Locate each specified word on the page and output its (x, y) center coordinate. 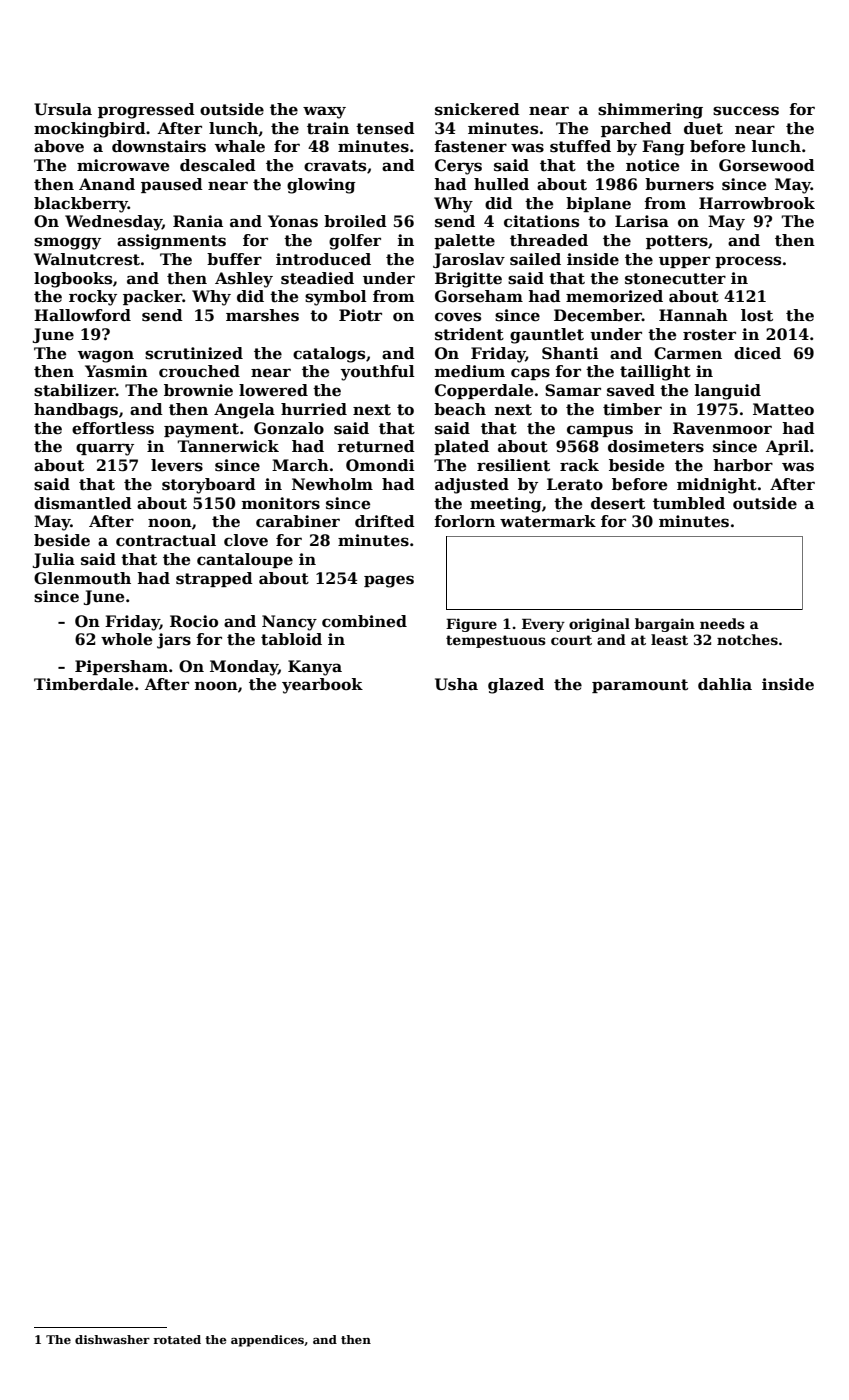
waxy (324, 112)
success (746, 111)
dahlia (725, 684)
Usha (456, 684)
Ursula (63, 109)
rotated (177, 1339)
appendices (267, 1341)
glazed (516, 686)
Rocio (194, 621)
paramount (640, 686)
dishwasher (112, 1339)
